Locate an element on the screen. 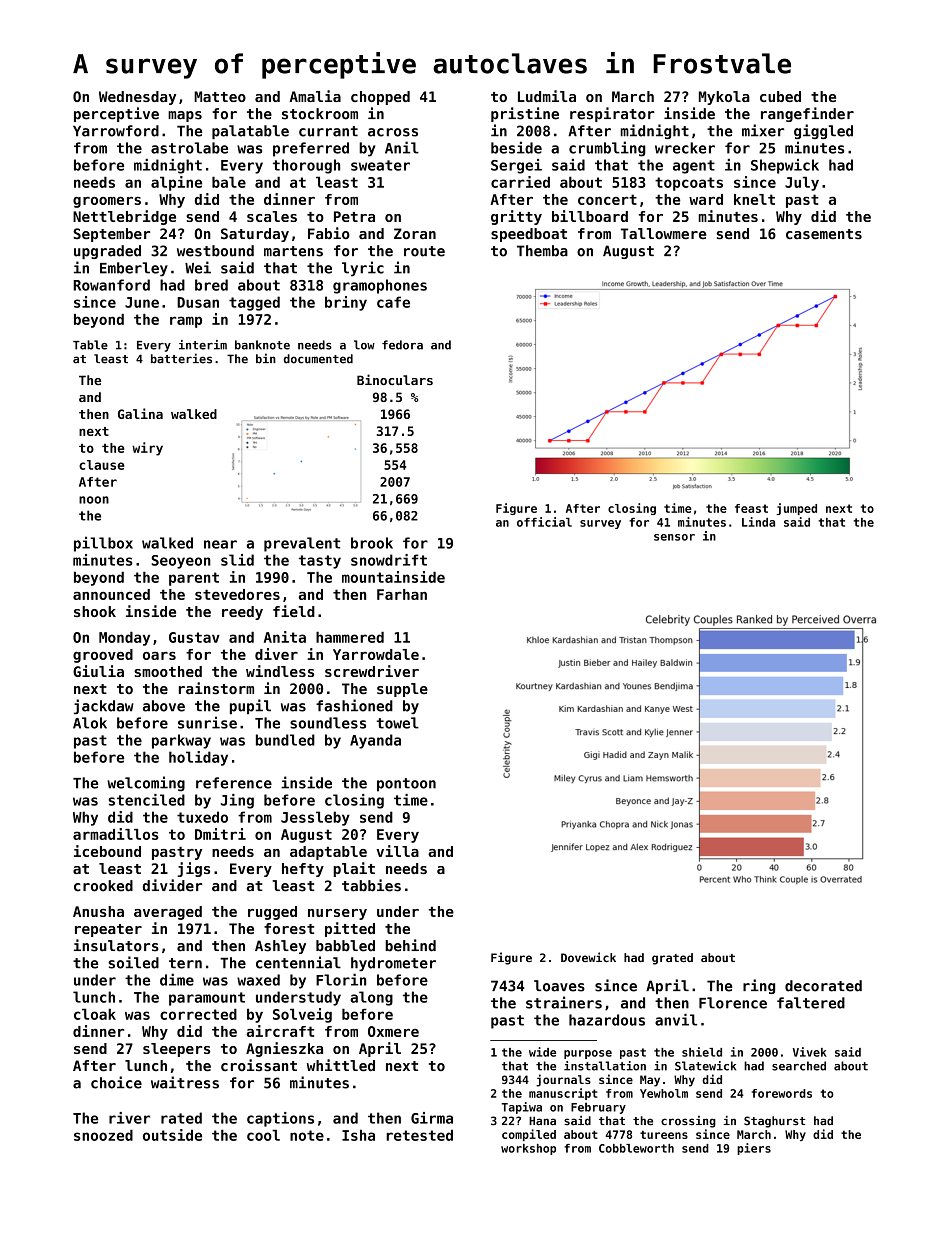 This screenshot has height=1233, width=952. pristine is located at coordinates (525, 114).
